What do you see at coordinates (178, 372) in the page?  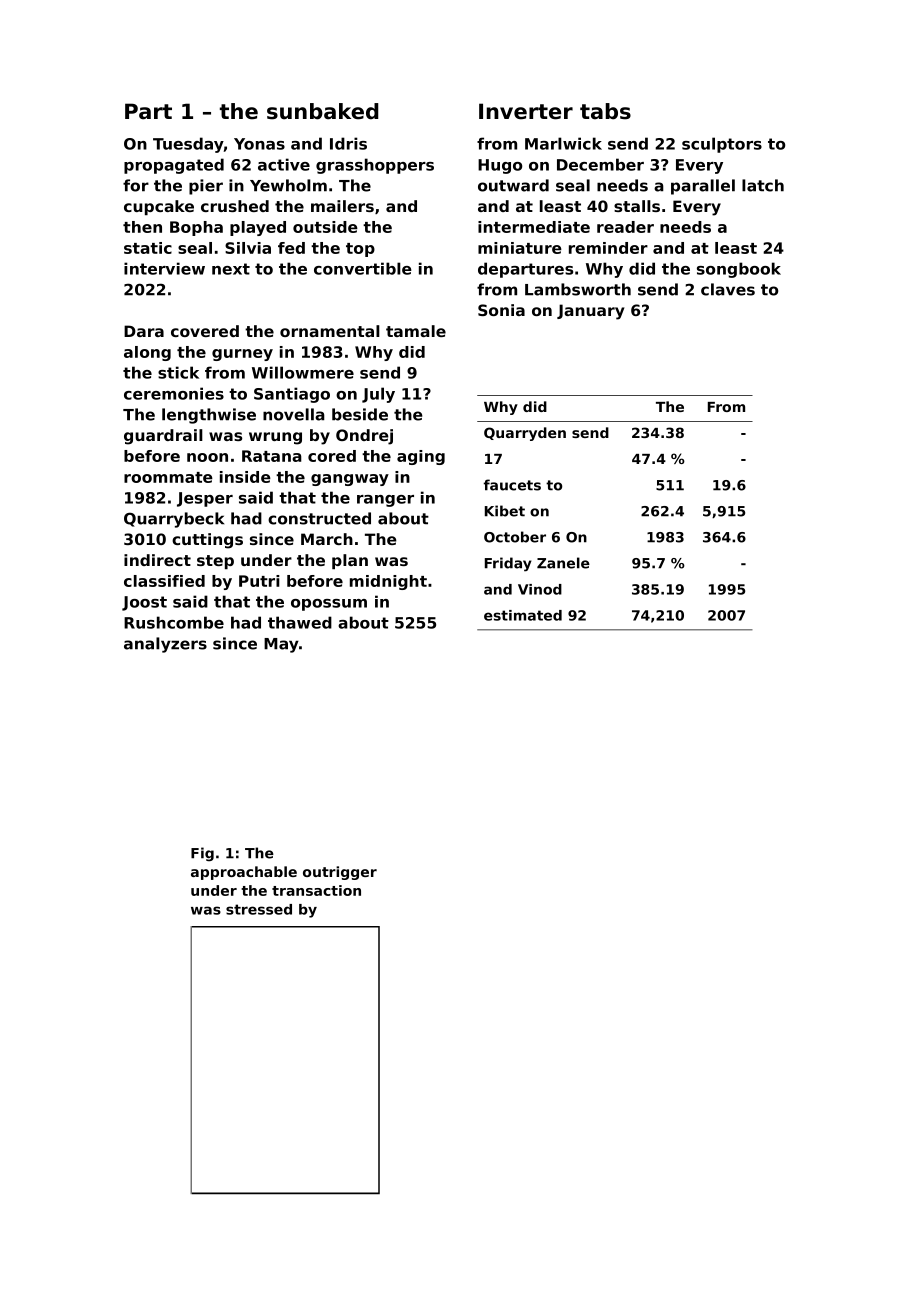 I see `stick` at bounding box center [178, 372].
